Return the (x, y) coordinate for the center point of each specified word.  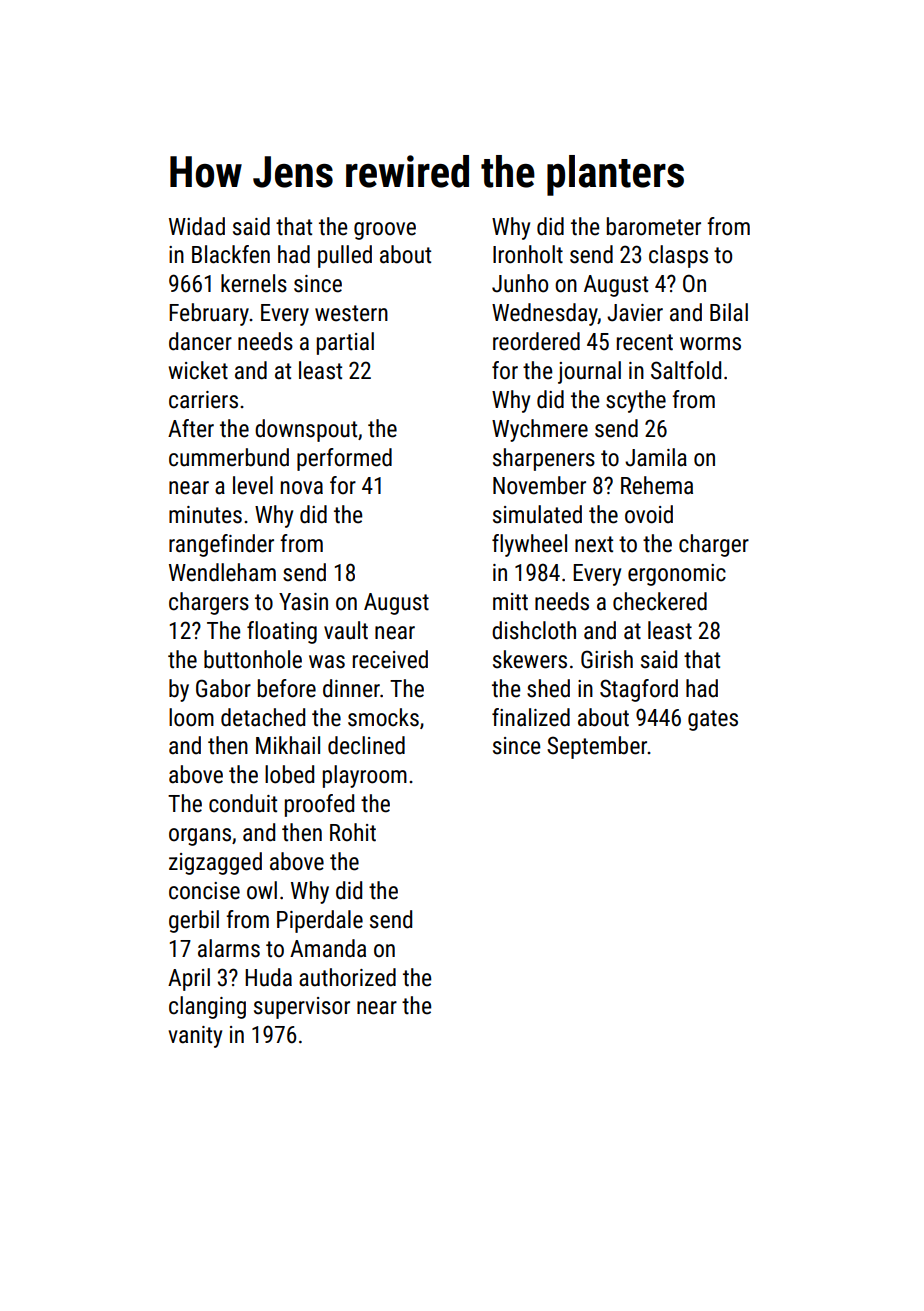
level (253, 485)
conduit (243, 803)
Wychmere (540, 430)
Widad (197, 226)
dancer (200, 341)
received (390, 659)
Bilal (729, 312)
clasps (678, 256)
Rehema (657, 485)
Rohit (353, 832)
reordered (536, 341)
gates (713, 720)
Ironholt (528, 254)
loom (191, 717)
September (597, 747)
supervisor (302, 1008)
